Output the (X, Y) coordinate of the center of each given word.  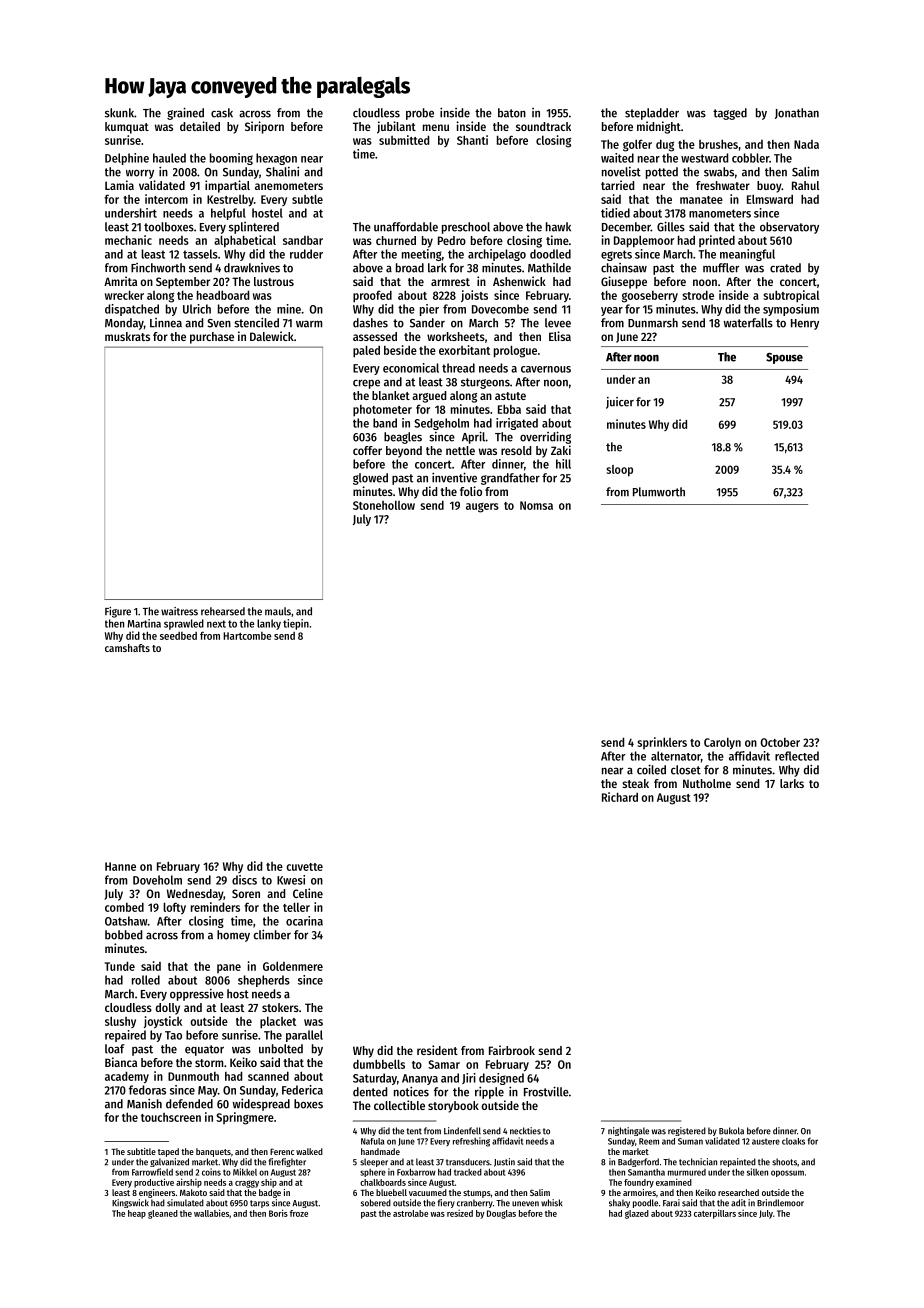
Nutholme (707, 783)
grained (185, 113)
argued (429, 397)
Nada (806, 144)
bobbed (123, 935)
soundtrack (543, 126)
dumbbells (379, 1064)
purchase (212, 338)
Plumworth (659, 492)
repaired (125, 1036)
